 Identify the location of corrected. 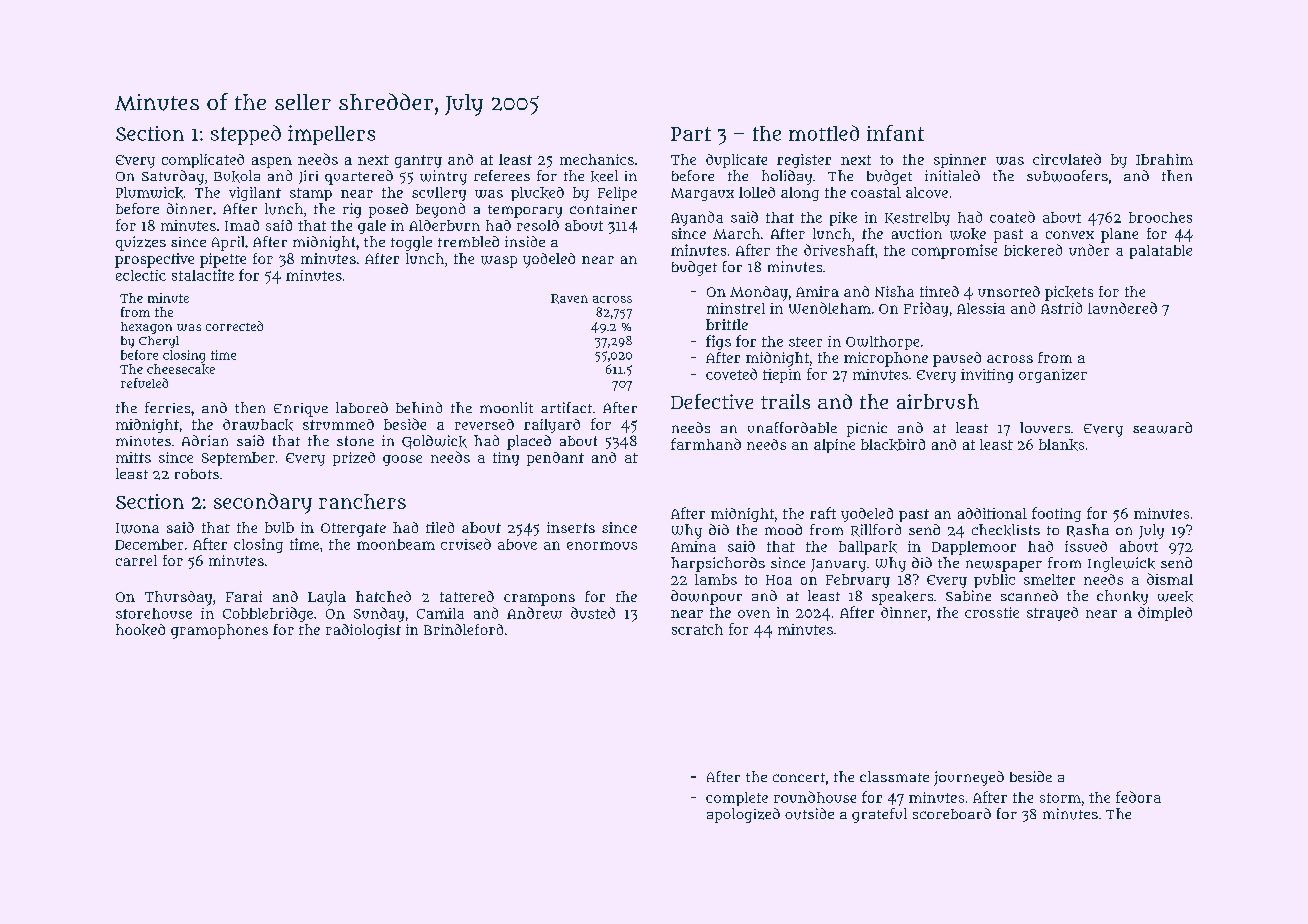
(234, 326).
